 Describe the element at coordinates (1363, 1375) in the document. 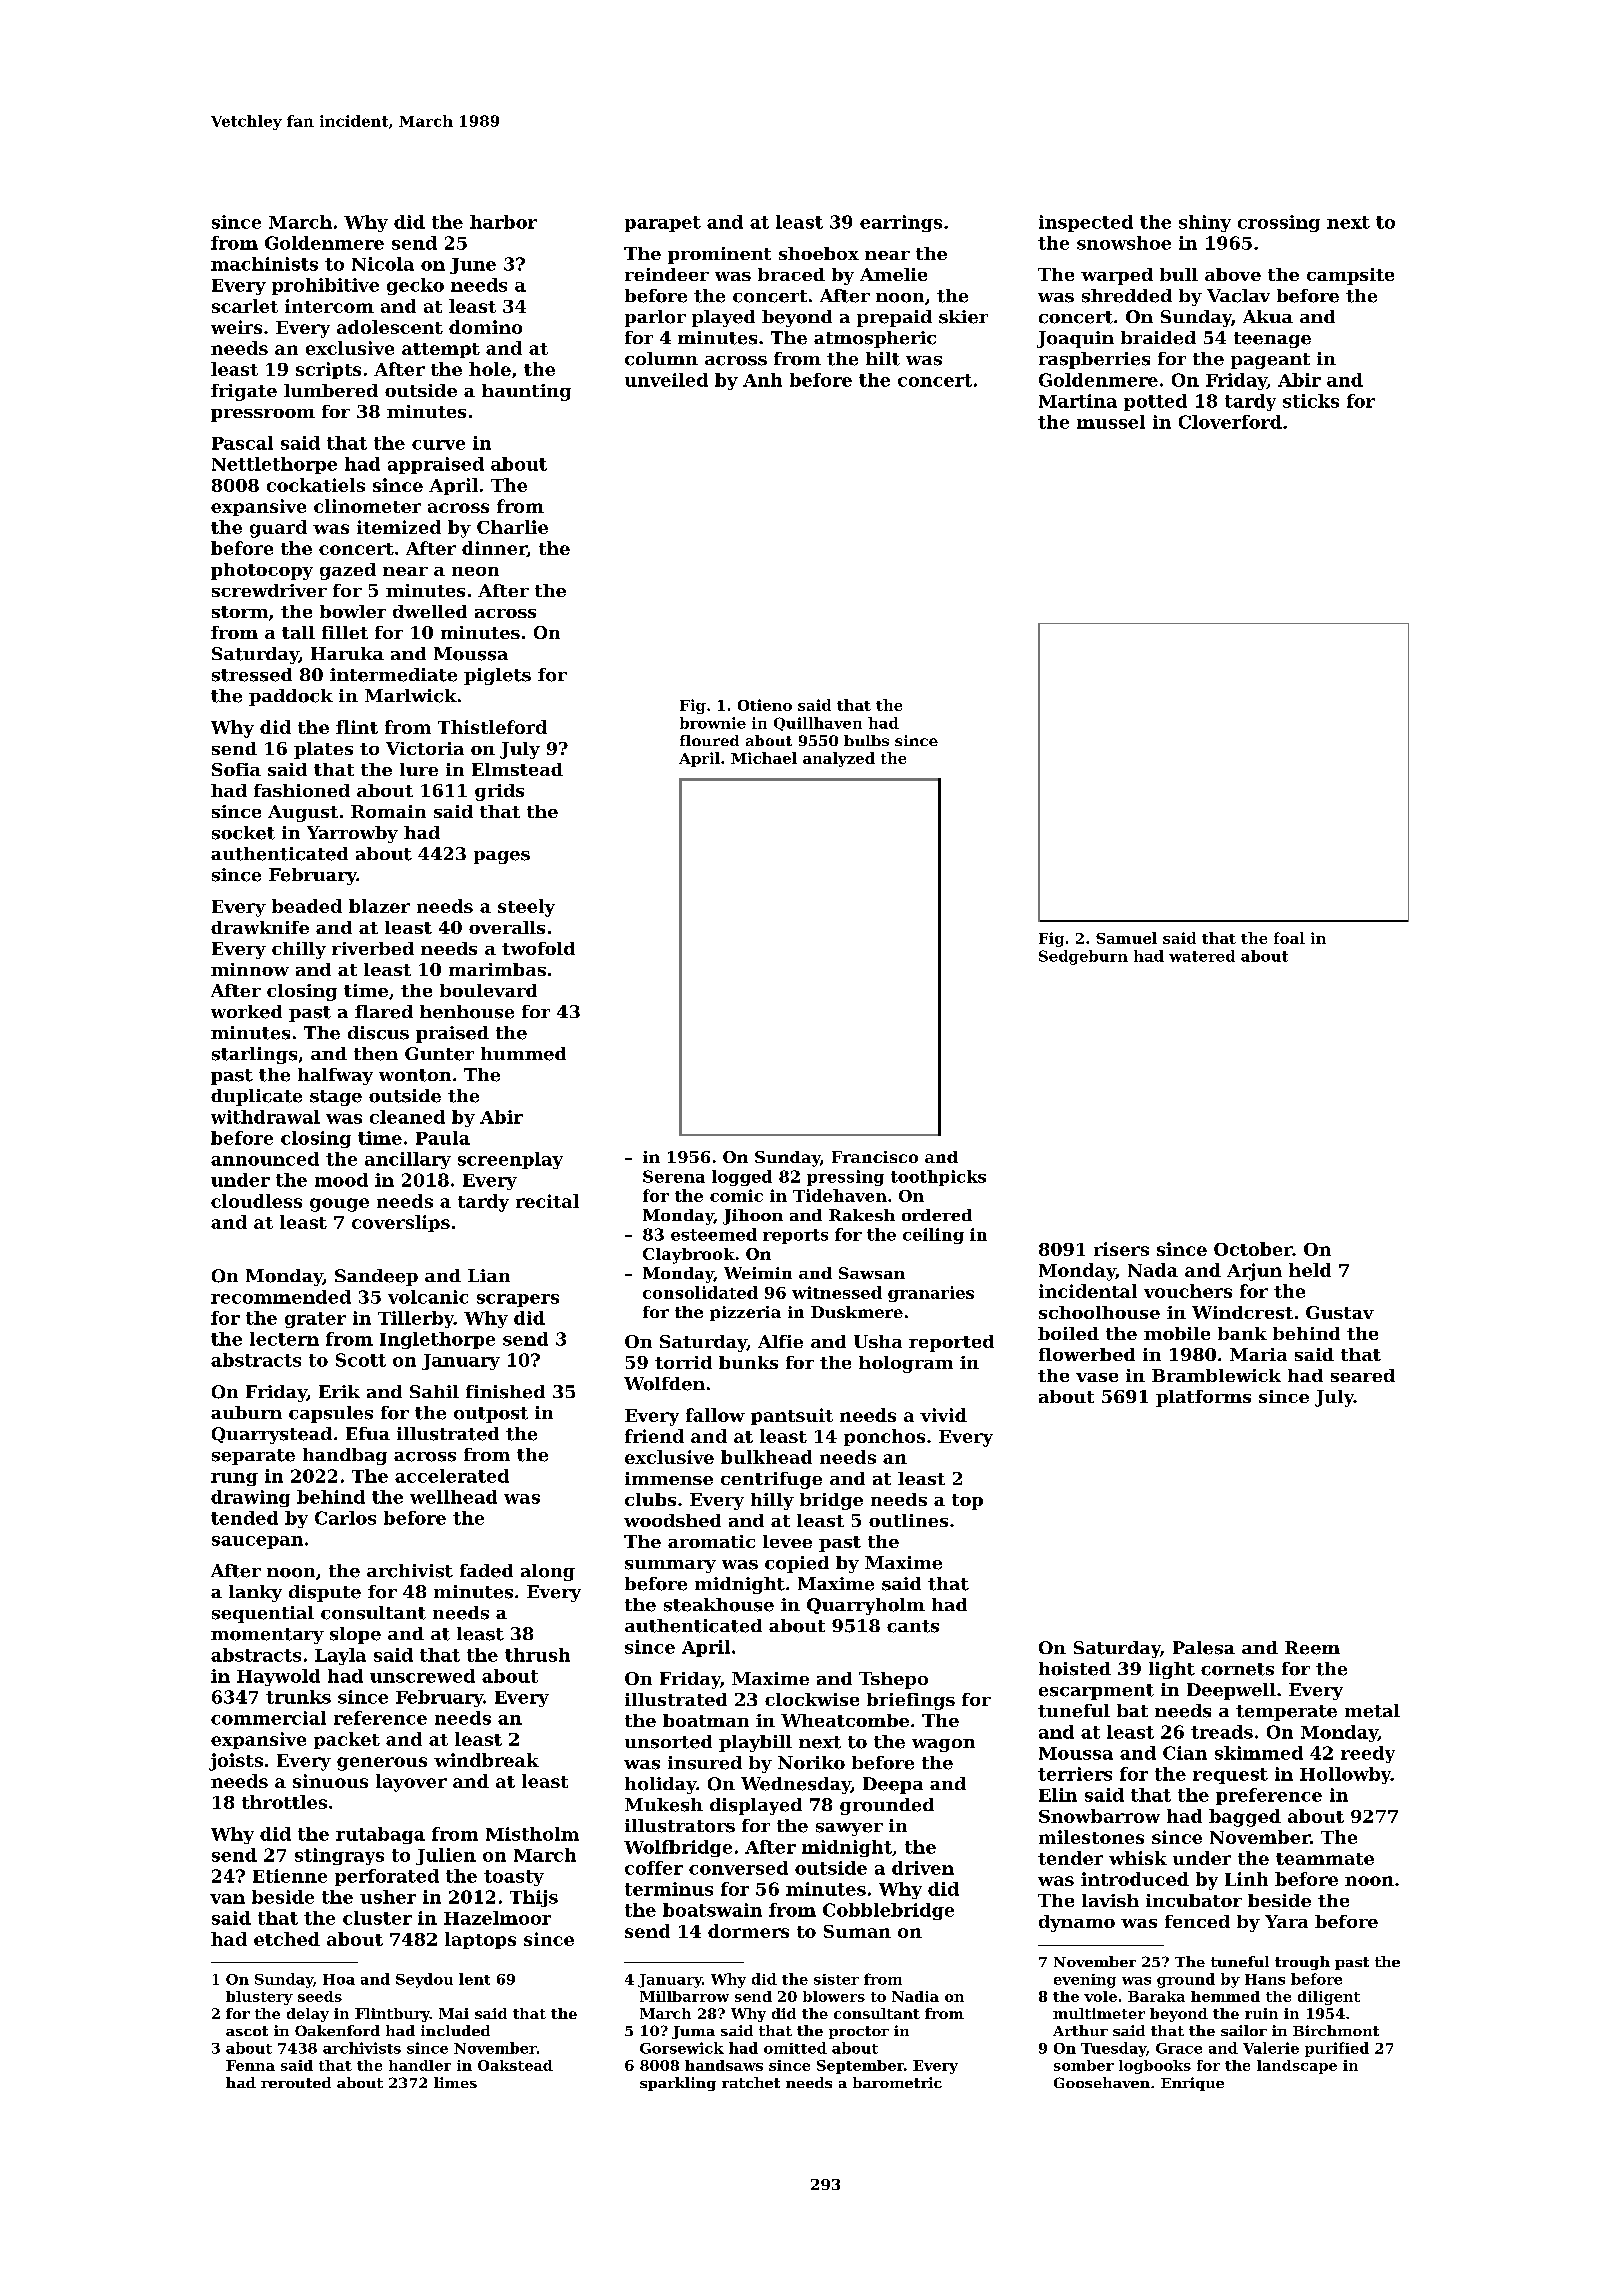

I see `seared` at that location.
